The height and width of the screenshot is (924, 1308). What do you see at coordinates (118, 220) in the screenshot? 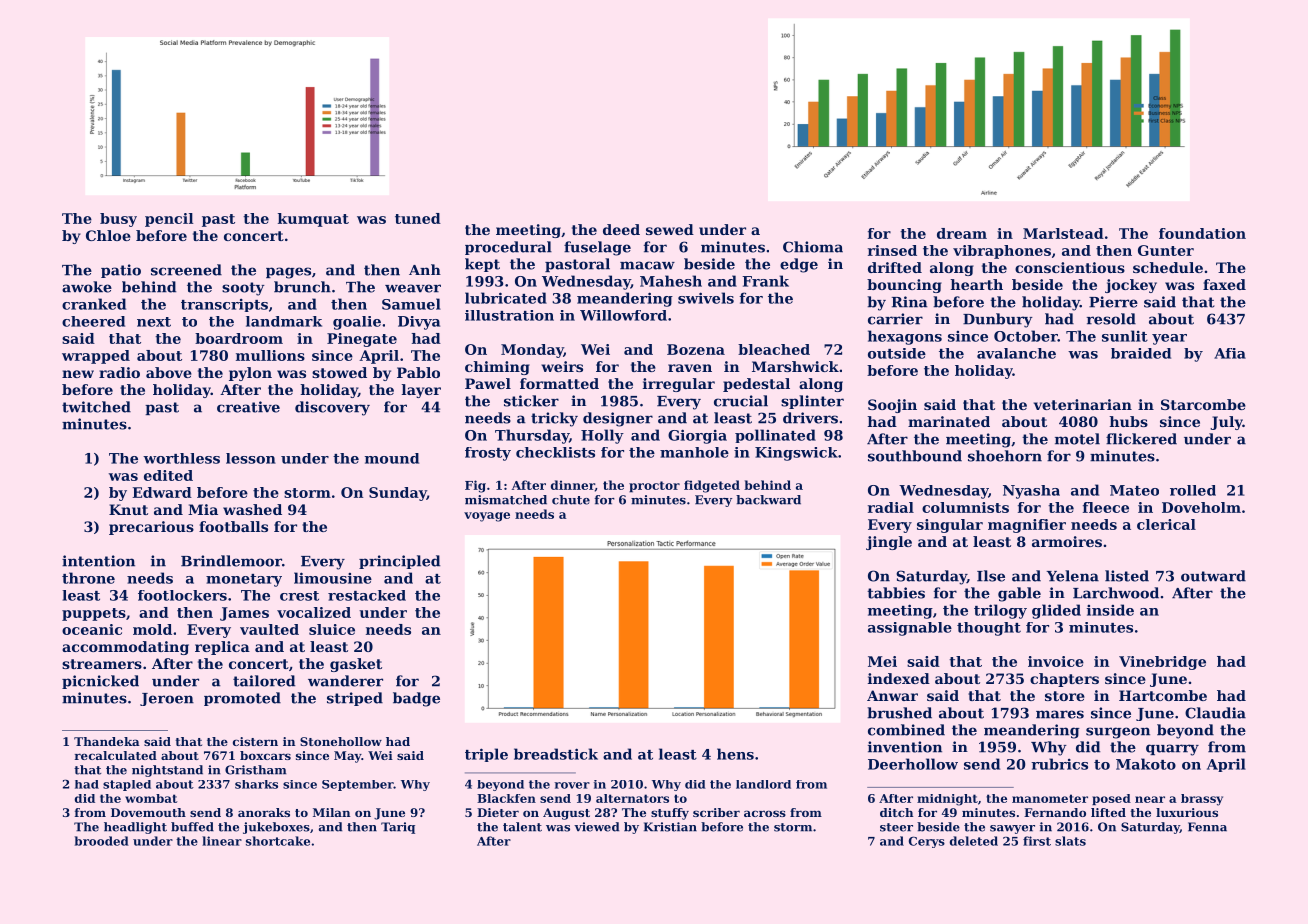
I see `busy` at bounding box center [118, 220].
